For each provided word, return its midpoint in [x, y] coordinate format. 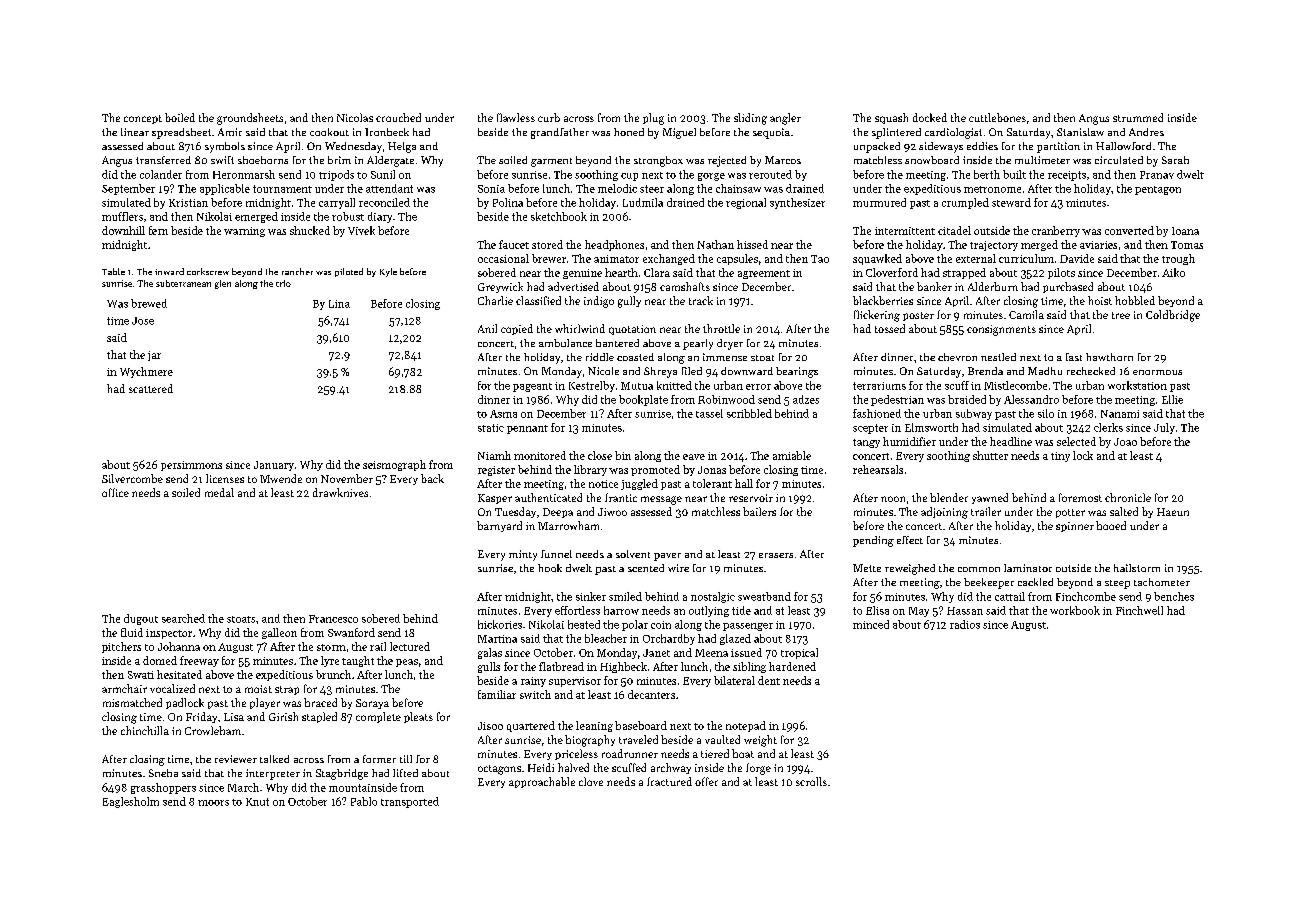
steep [1117, 584]
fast [1074, 357]
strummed [1138, 117]
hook [550, 568]
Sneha [163, 773]
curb [549, 117]
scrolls [811, 781]
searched [183, 618]
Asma [503, 414]
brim [339, 160]
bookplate [643, 400]
